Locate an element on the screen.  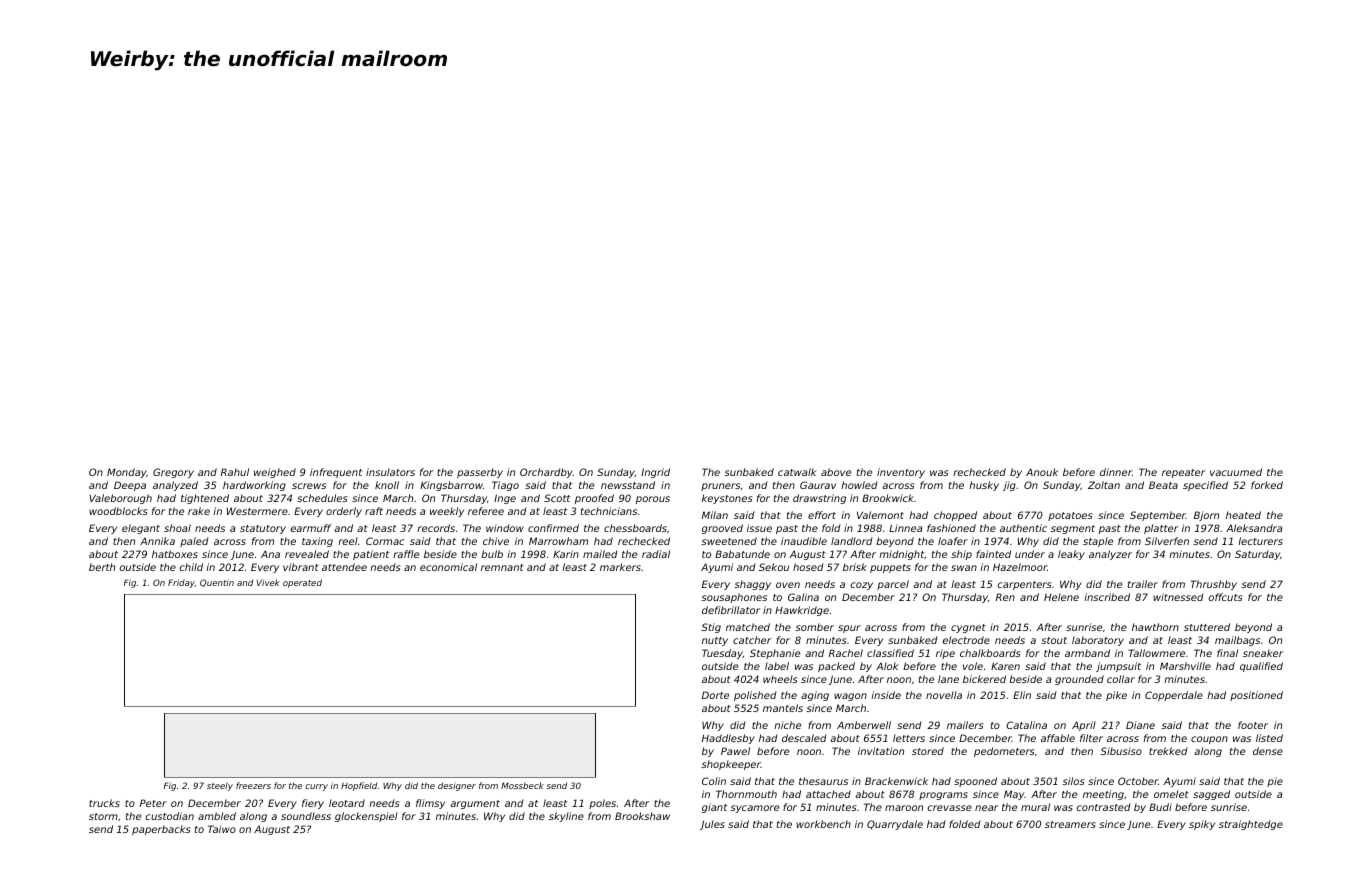
infrequent is located at coordinates (336, 473).
